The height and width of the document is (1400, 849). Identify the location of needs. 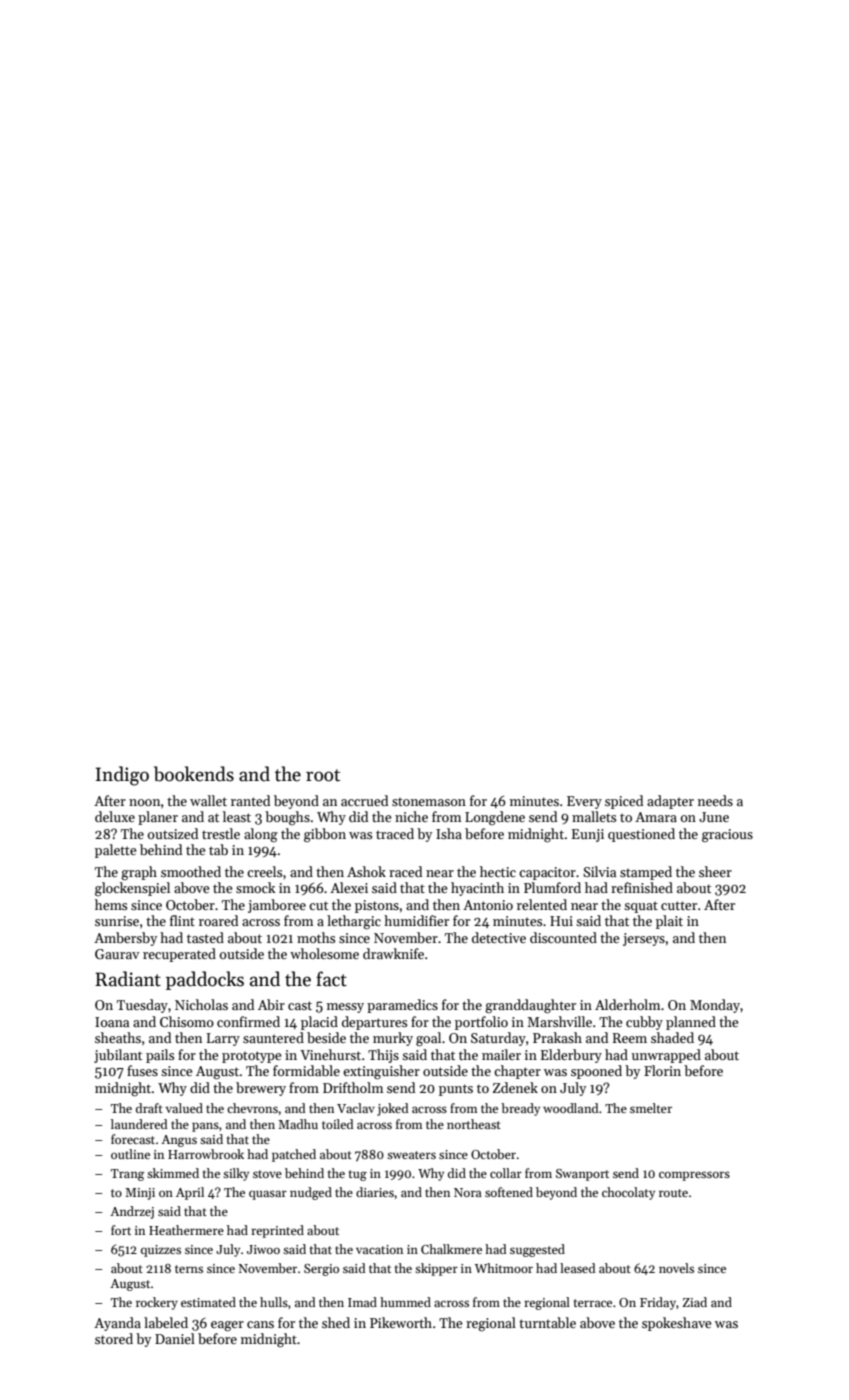
(715, 800).
